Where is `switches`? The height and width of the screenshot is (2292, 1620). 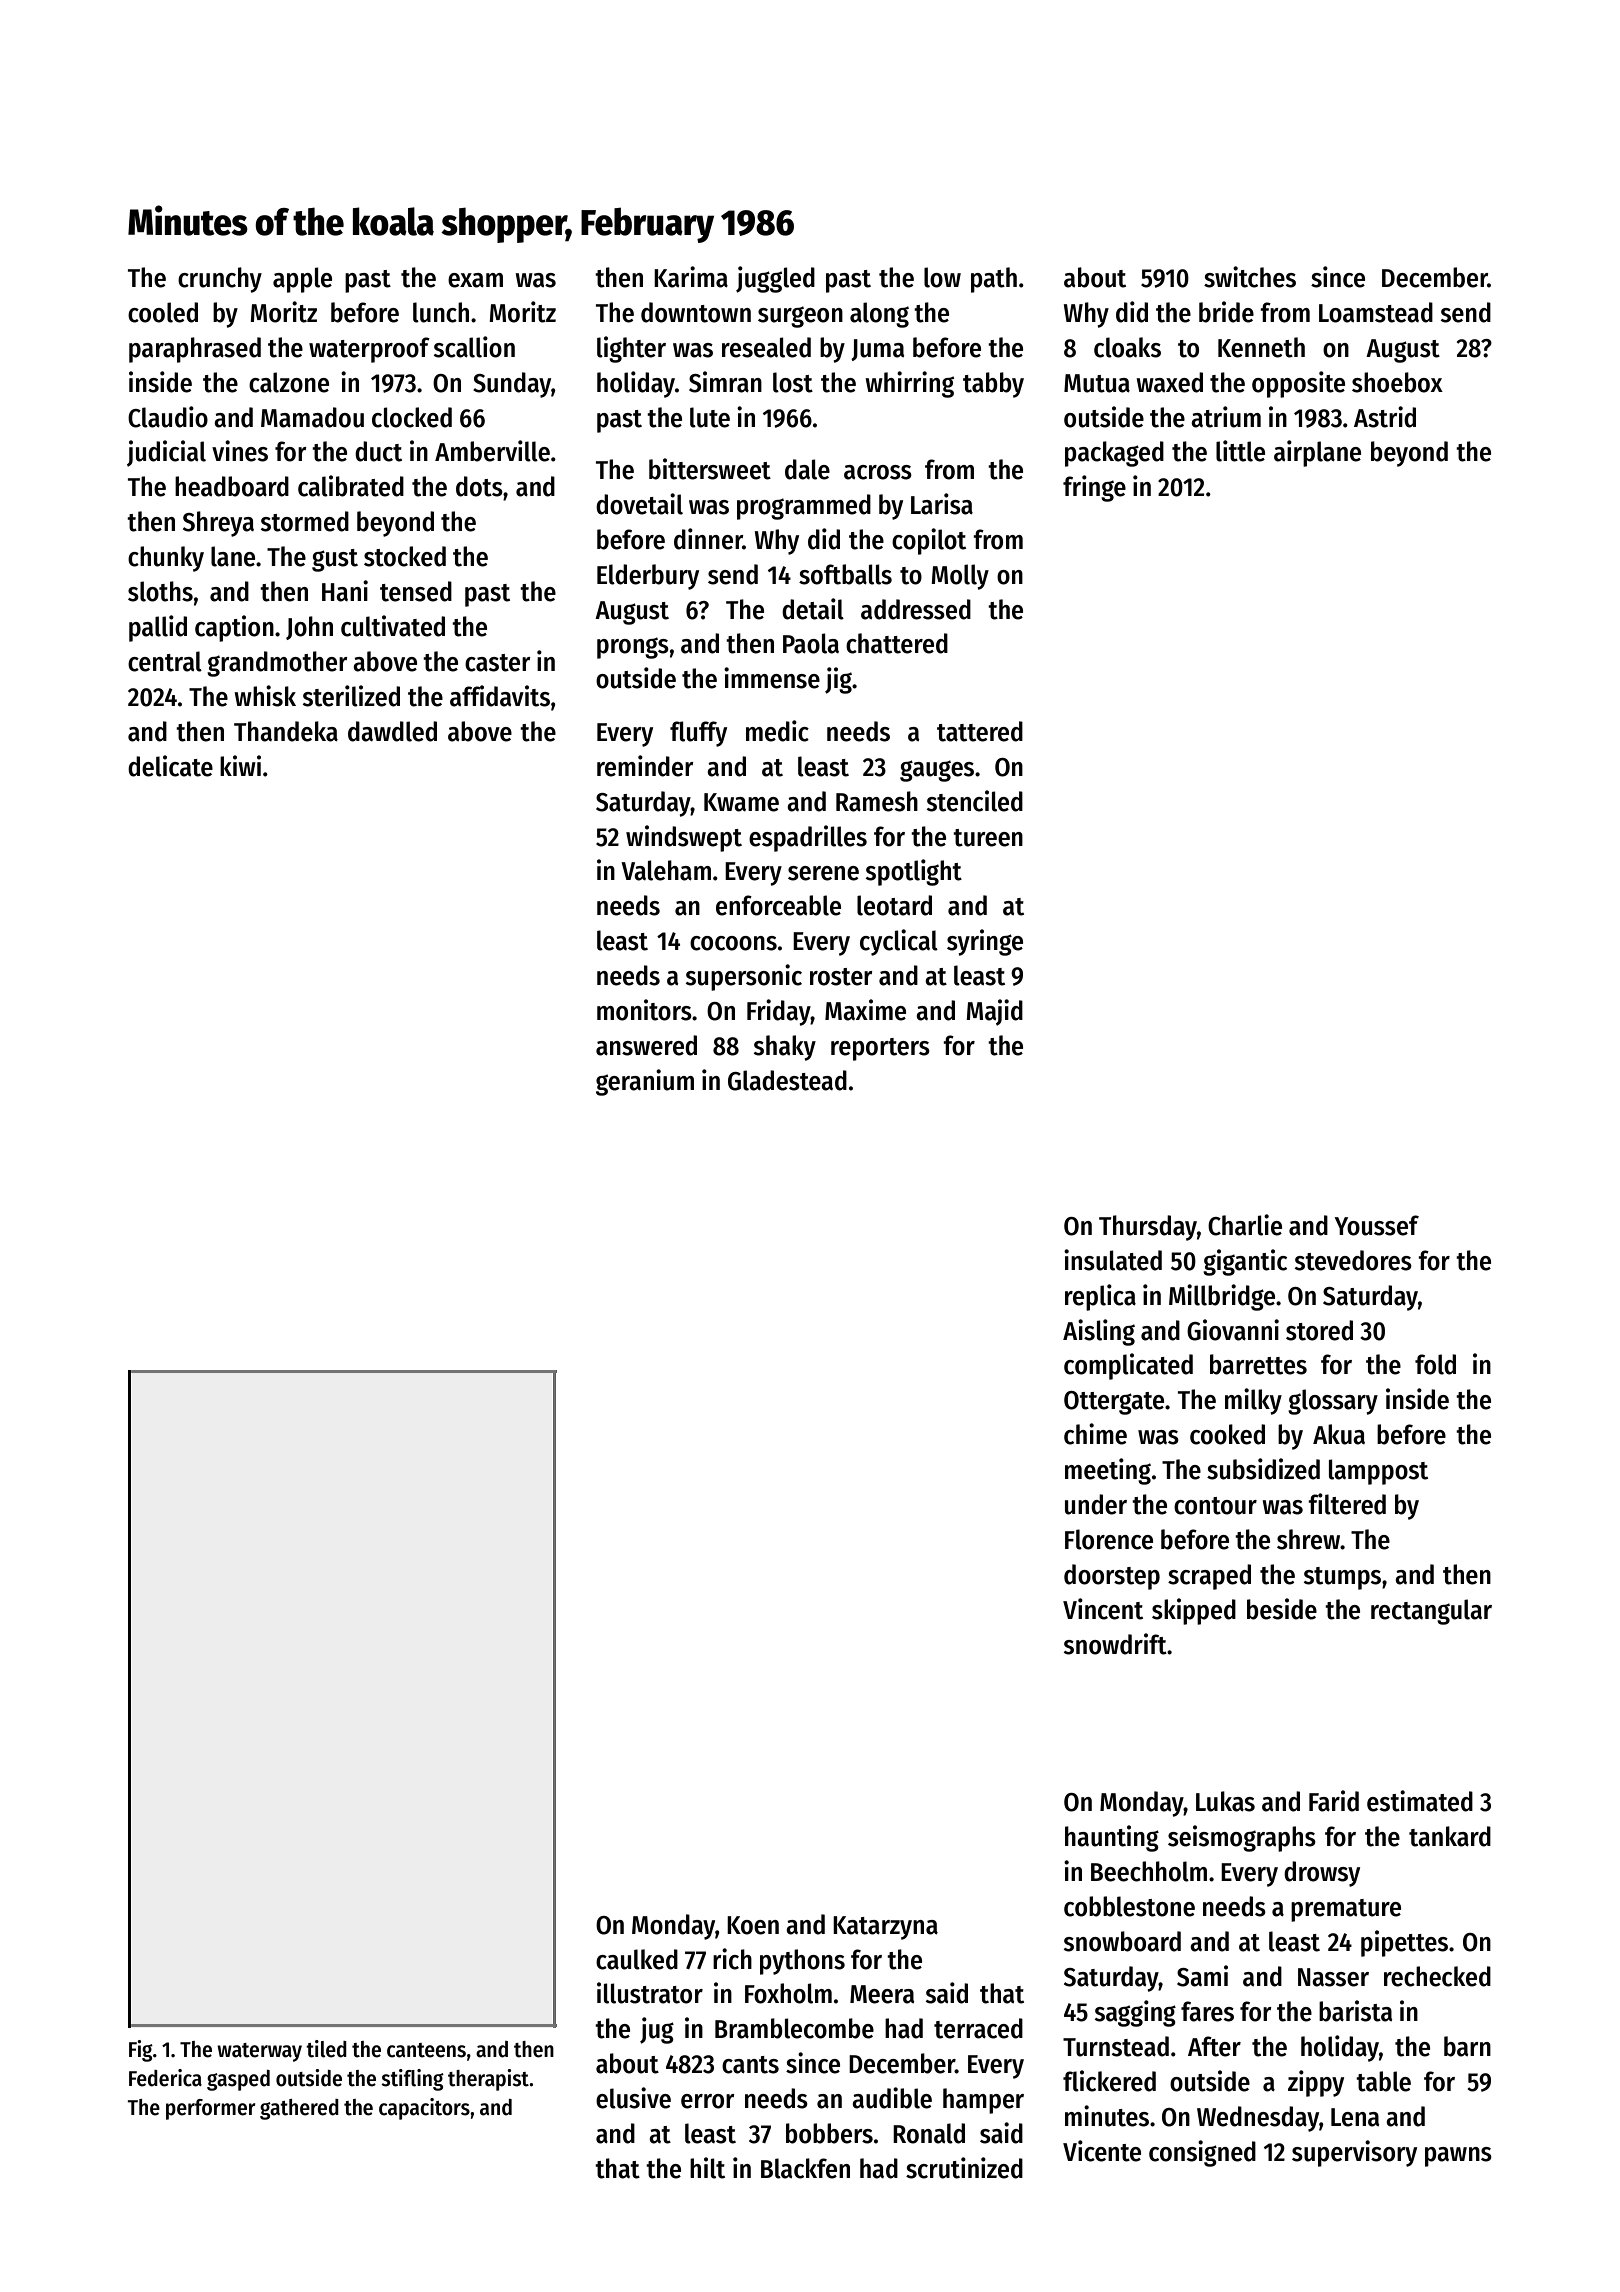
switches is located at coordinates (1250, 277).
